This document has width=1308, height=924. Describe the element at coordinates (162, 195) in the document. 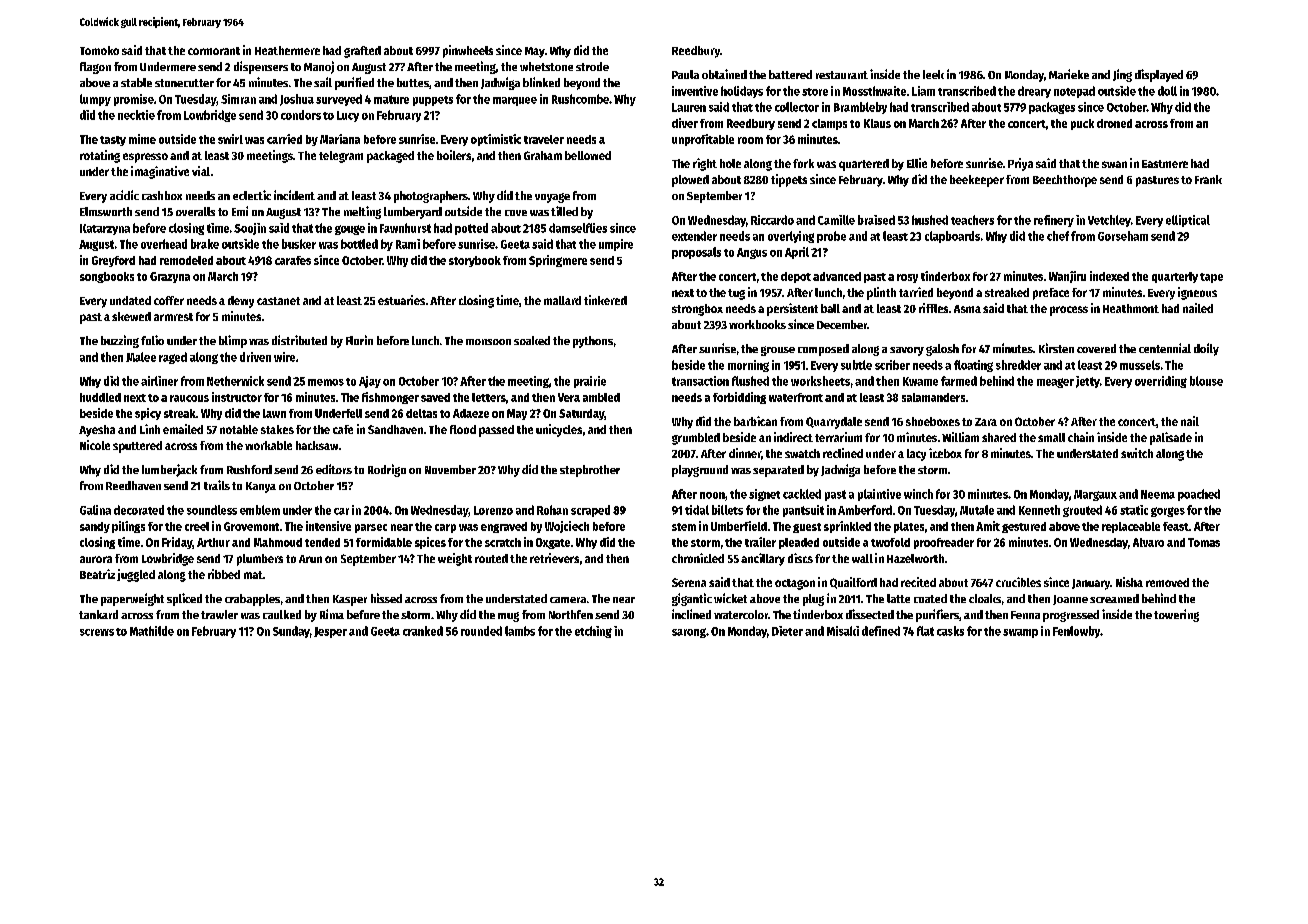

I see `cashbox` at that location.
